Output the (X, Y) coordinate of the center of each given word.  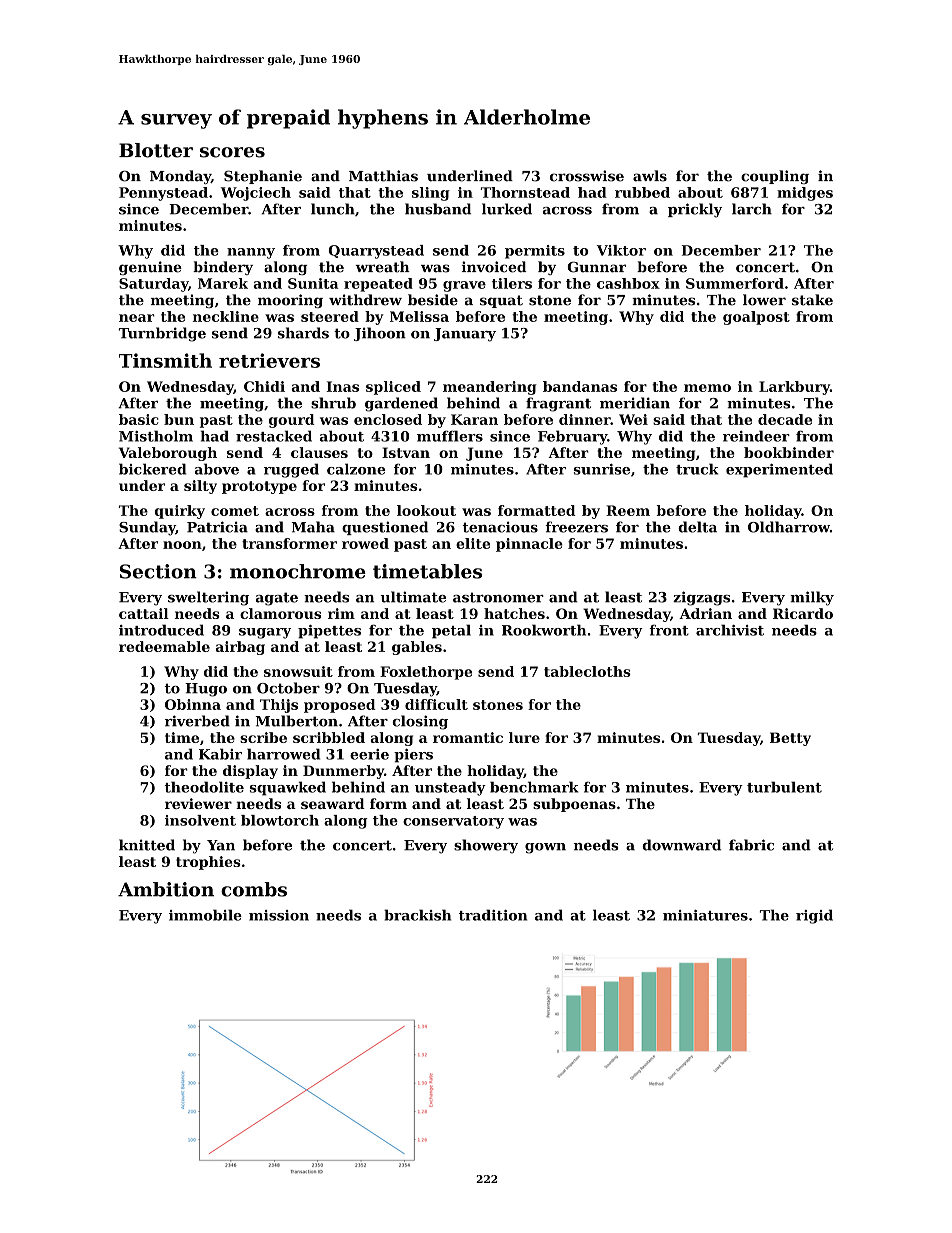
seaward (333, 803)
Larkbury (794, 388)
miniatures (705, 915)
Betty (790, 739)
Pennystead (163, 194)
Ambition (166, 889)
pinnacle (529, 545)
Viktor (621, 250)
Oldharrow (789, 527)
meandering (489, 388)
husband (438, 209)
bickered (152, 469)
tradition (493, 915)
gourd (292, 421)
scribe (263, 737)
